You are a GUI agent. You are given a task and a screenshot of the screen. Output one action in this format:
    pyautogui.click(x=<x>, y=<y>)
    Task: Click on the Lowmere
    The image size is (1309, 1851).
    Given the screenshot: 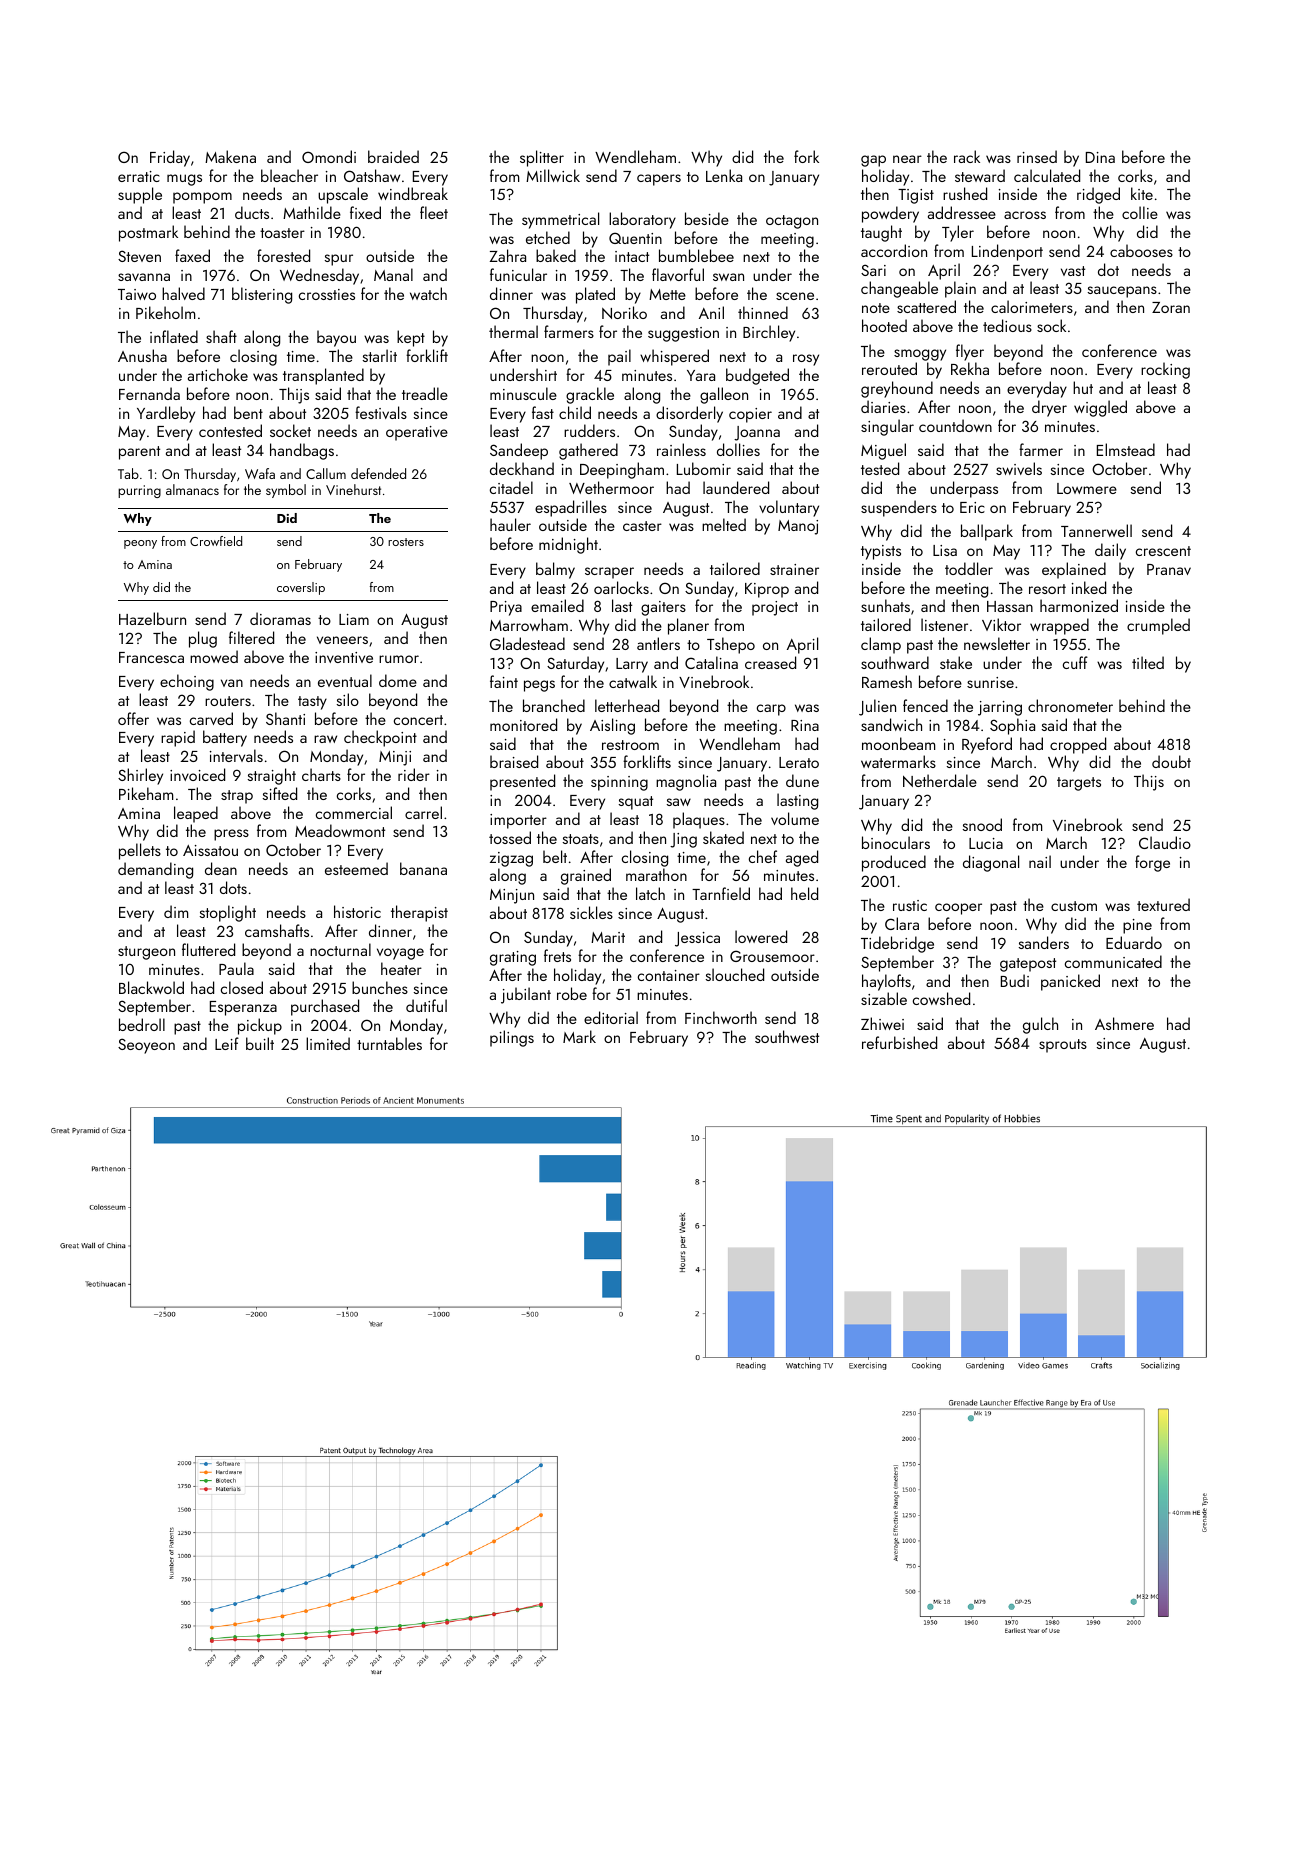 What is the action you would take?
    pyautogui.click(x=1087, y=488)
